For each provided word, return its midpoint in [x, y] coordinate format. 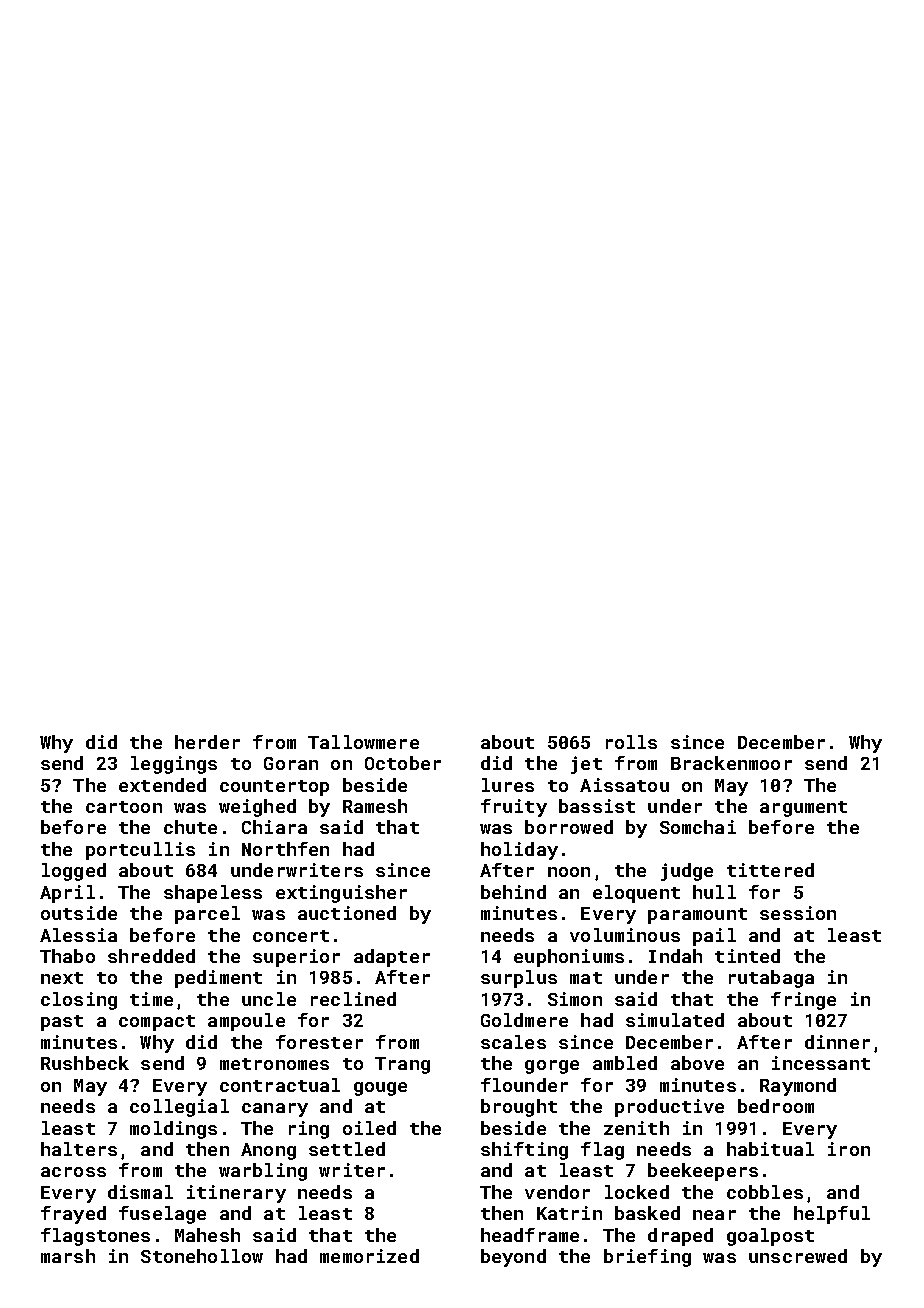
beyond [513, 1258]
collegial [179, 1108]
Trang [402, 1065]
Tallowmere [363, 742]
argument [803, 809]
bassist [597, 806]
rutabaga [771, 979]
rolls [631, 742]
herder [207, 742]
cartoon [124, 807]
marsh [68, 1256]
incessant [821, 1063]
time [151, 999]
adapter [392, 958]
